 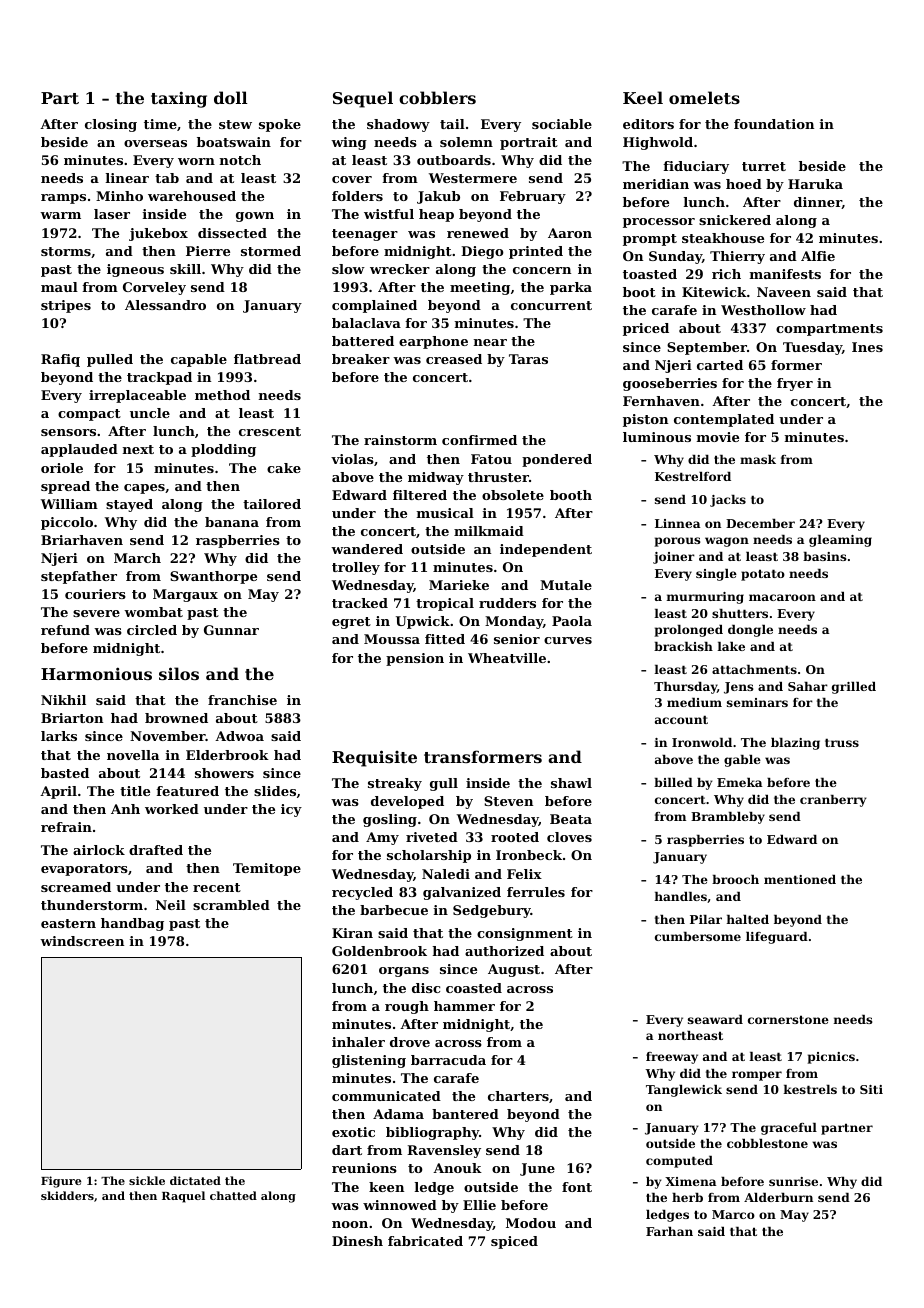 What do you see at coordinates (675, 257) in the image?
I see `Sunday` at bounding box center [675, 257].
